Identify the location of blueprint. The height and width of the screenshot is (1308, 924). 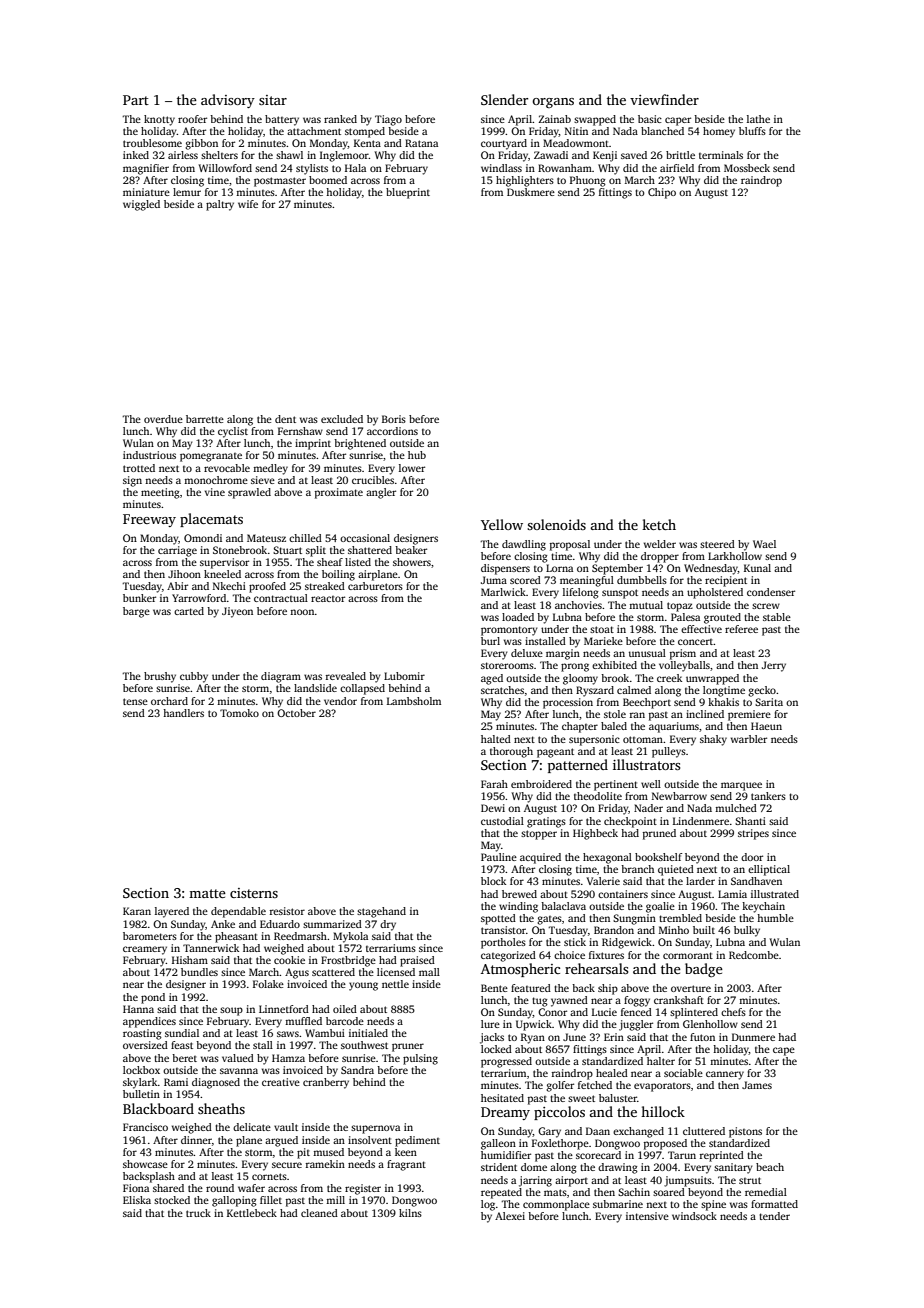
(408, 193).
